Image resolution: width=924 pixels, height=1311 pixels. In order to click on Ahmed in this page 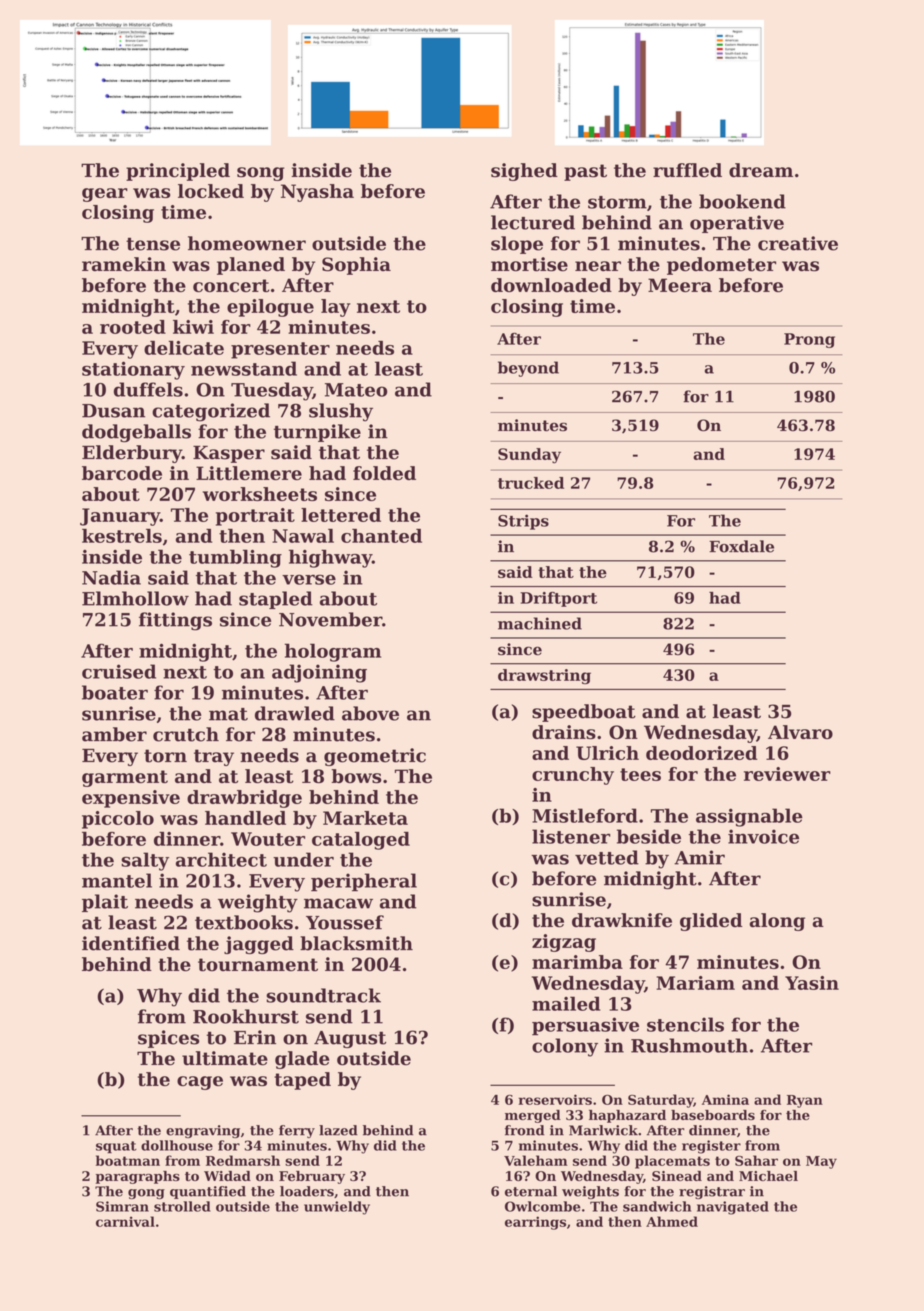, I will do `click(672, 1221)`.
